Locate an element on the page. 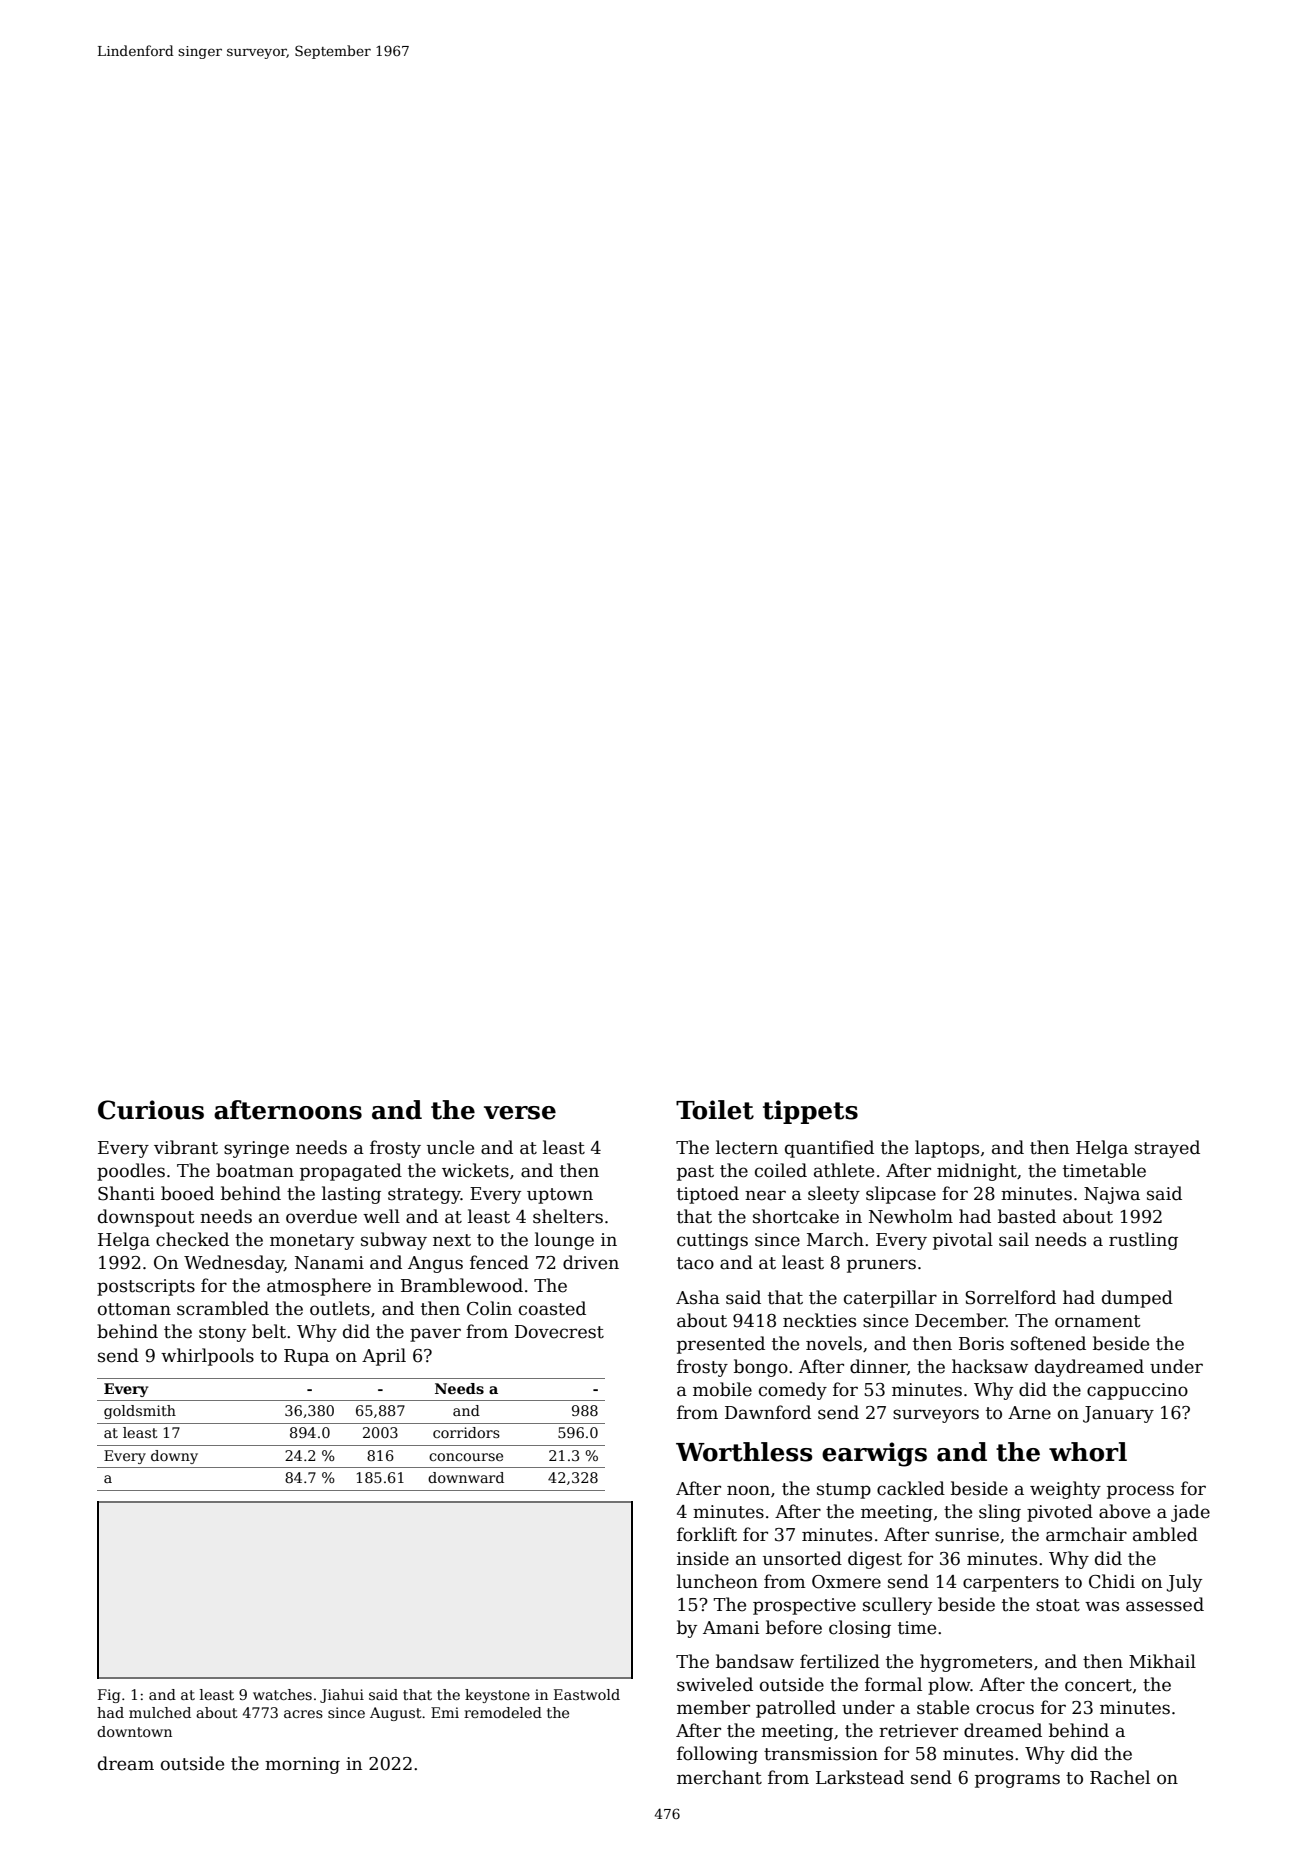  remodeled is located at coordinates (503, 1712).
